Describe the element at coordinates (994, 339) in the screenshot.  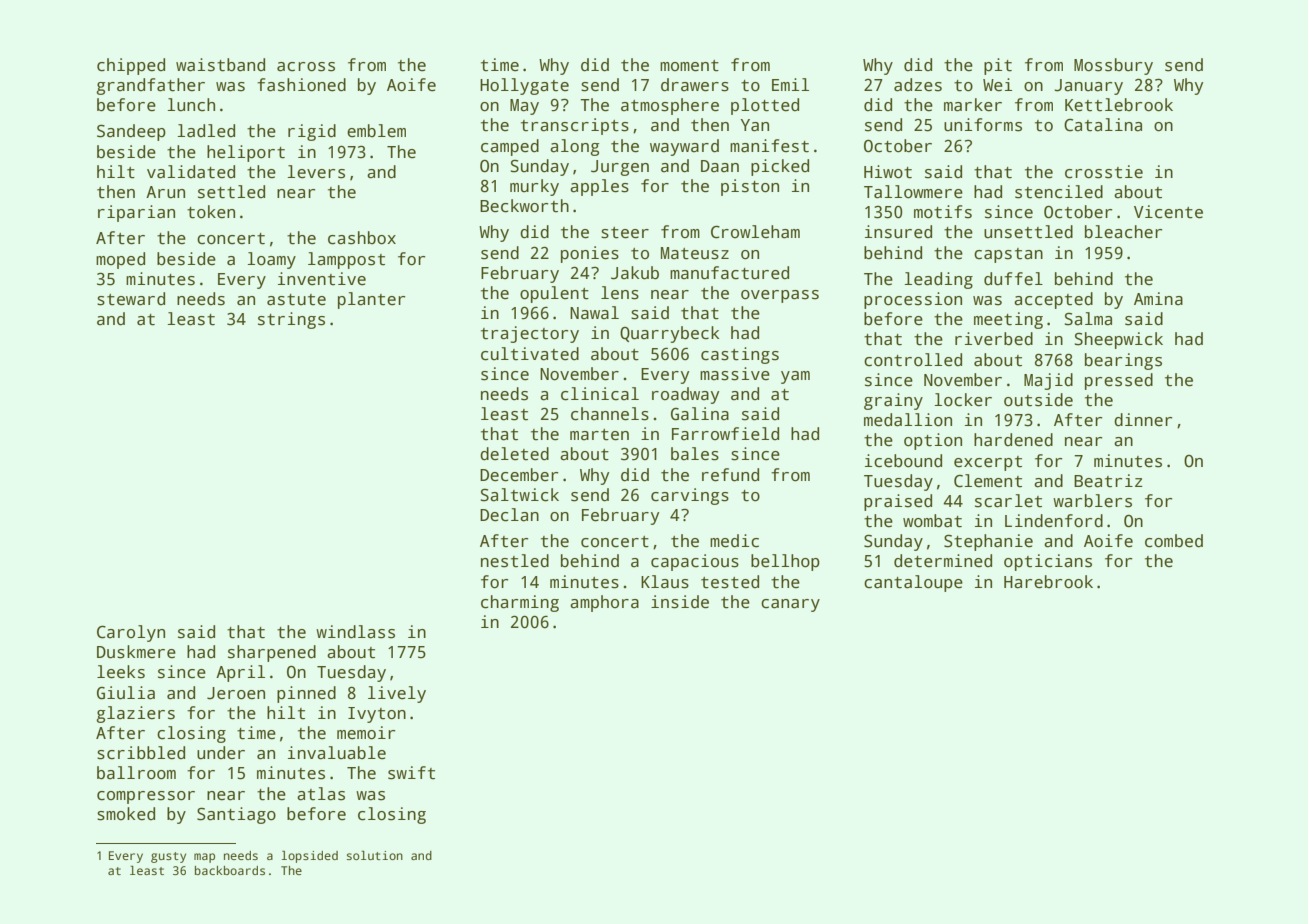
I see `riverbed` at that location.
